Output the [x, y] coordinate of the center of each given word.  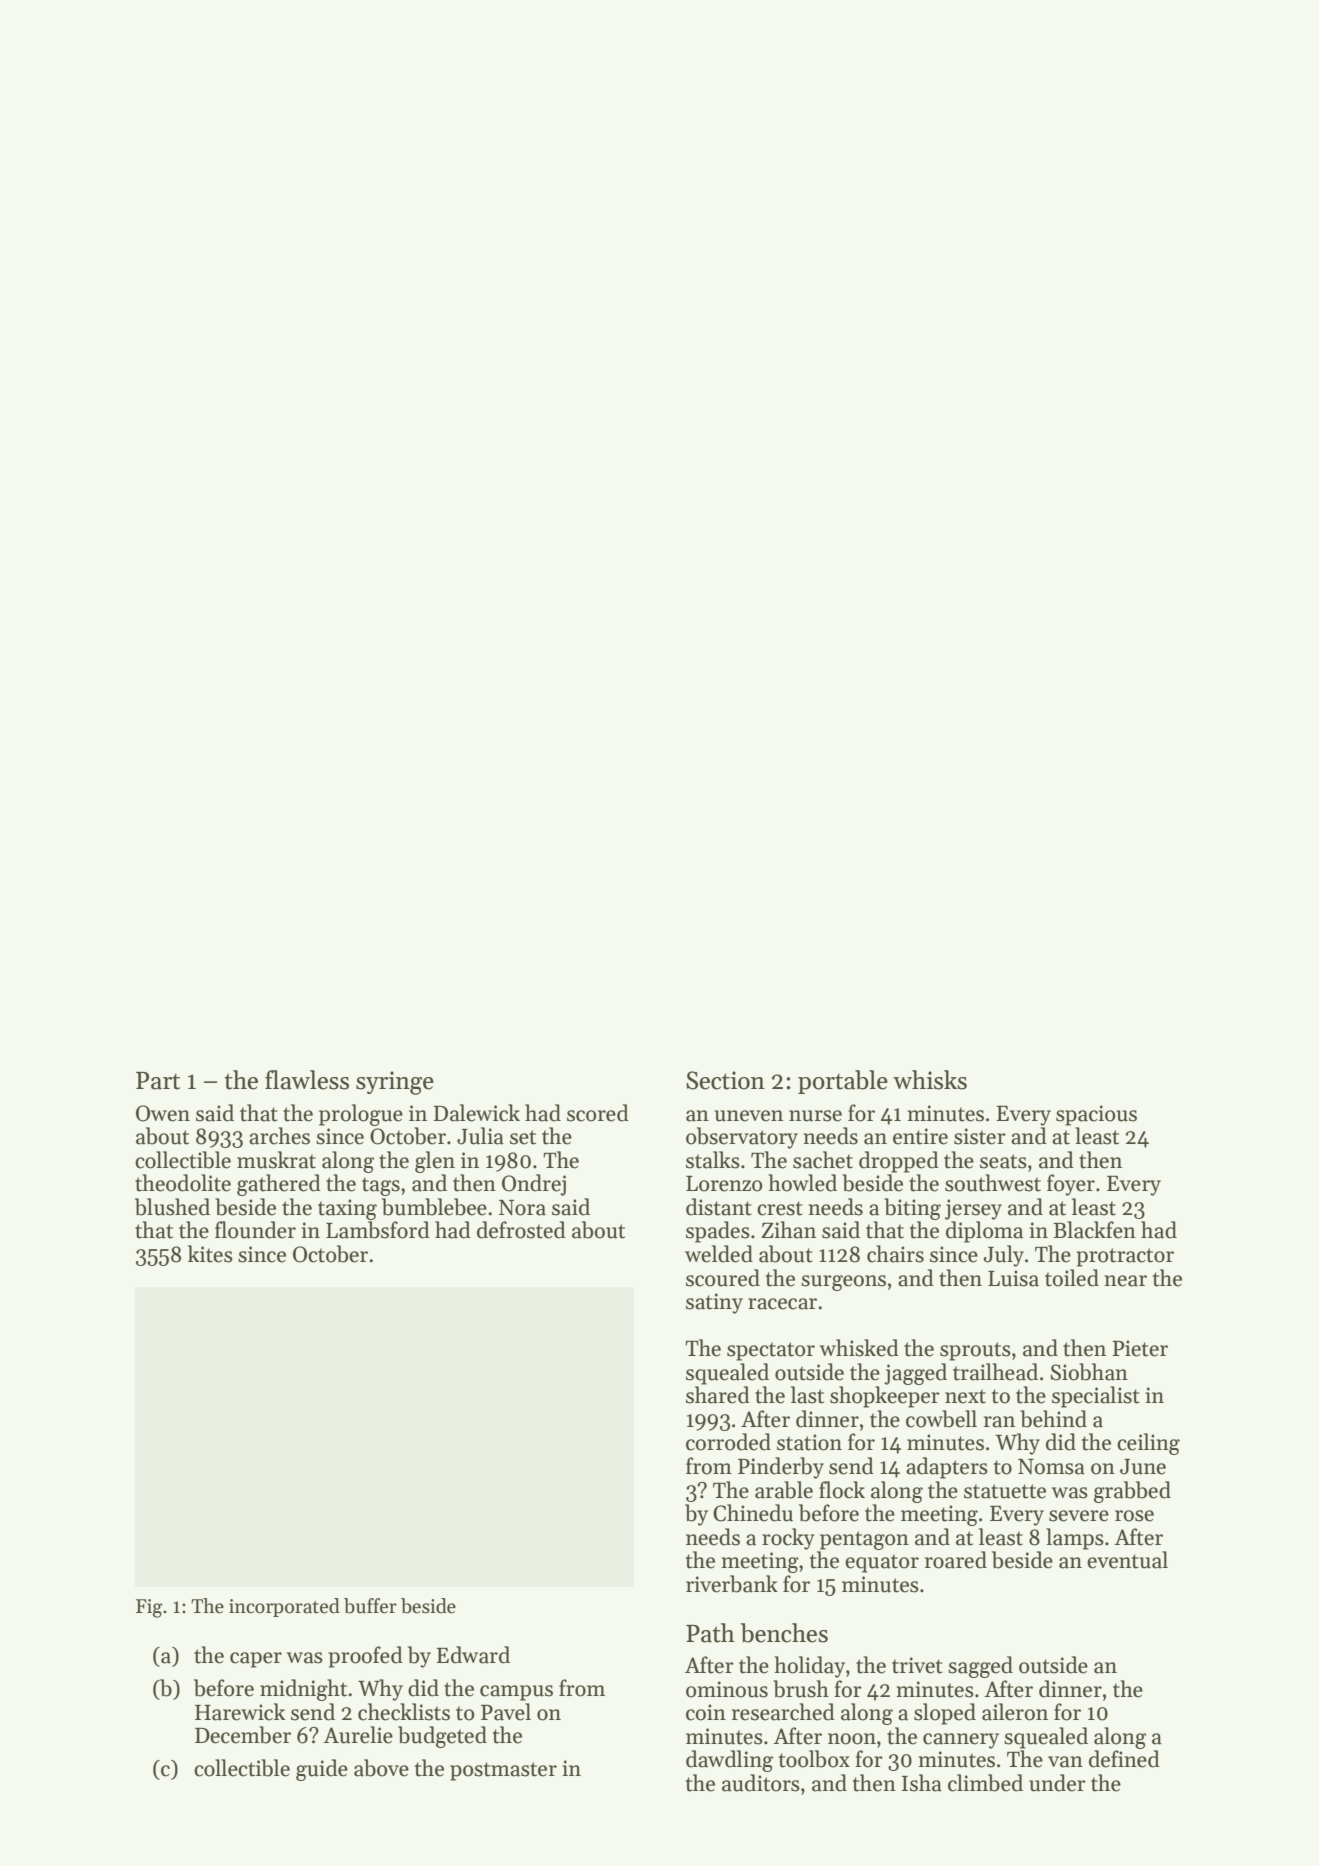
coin [706, 1712]
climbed [985, 1783]
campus [516, 1693]
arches [279, 1136]
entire [920, 1136]
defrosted [521, 1230]
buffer [370, 1606]
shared [718, 1395]
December [243, 1735]
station [809, 1442]
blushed [172, 1207]
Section [725, 1080]
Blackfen [1094, 1230]
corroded [728, 1442]
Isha [922, 1783]
